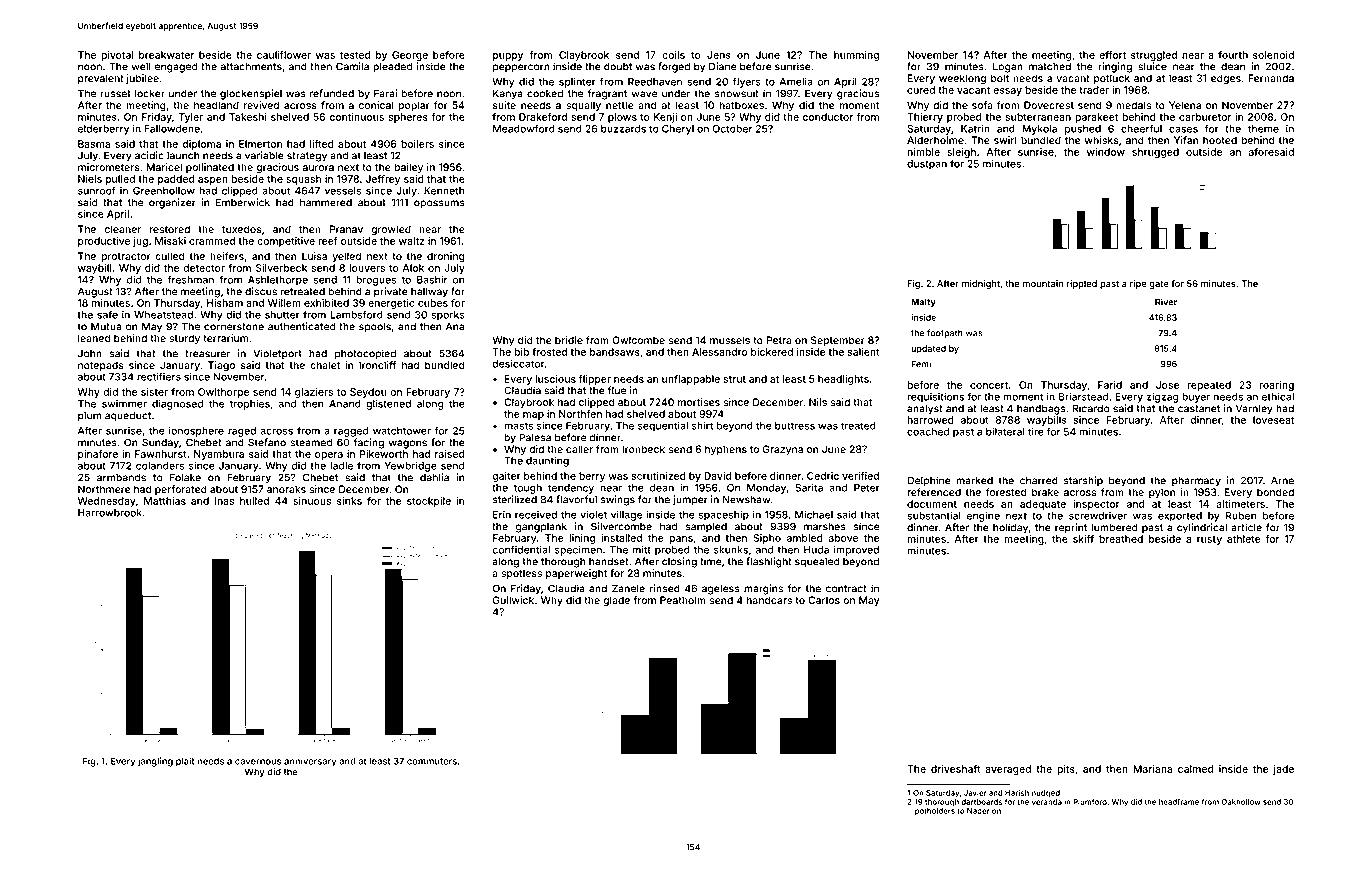  Describe the element at coordinates (626, 515) in the image. I see `village` at that location.
